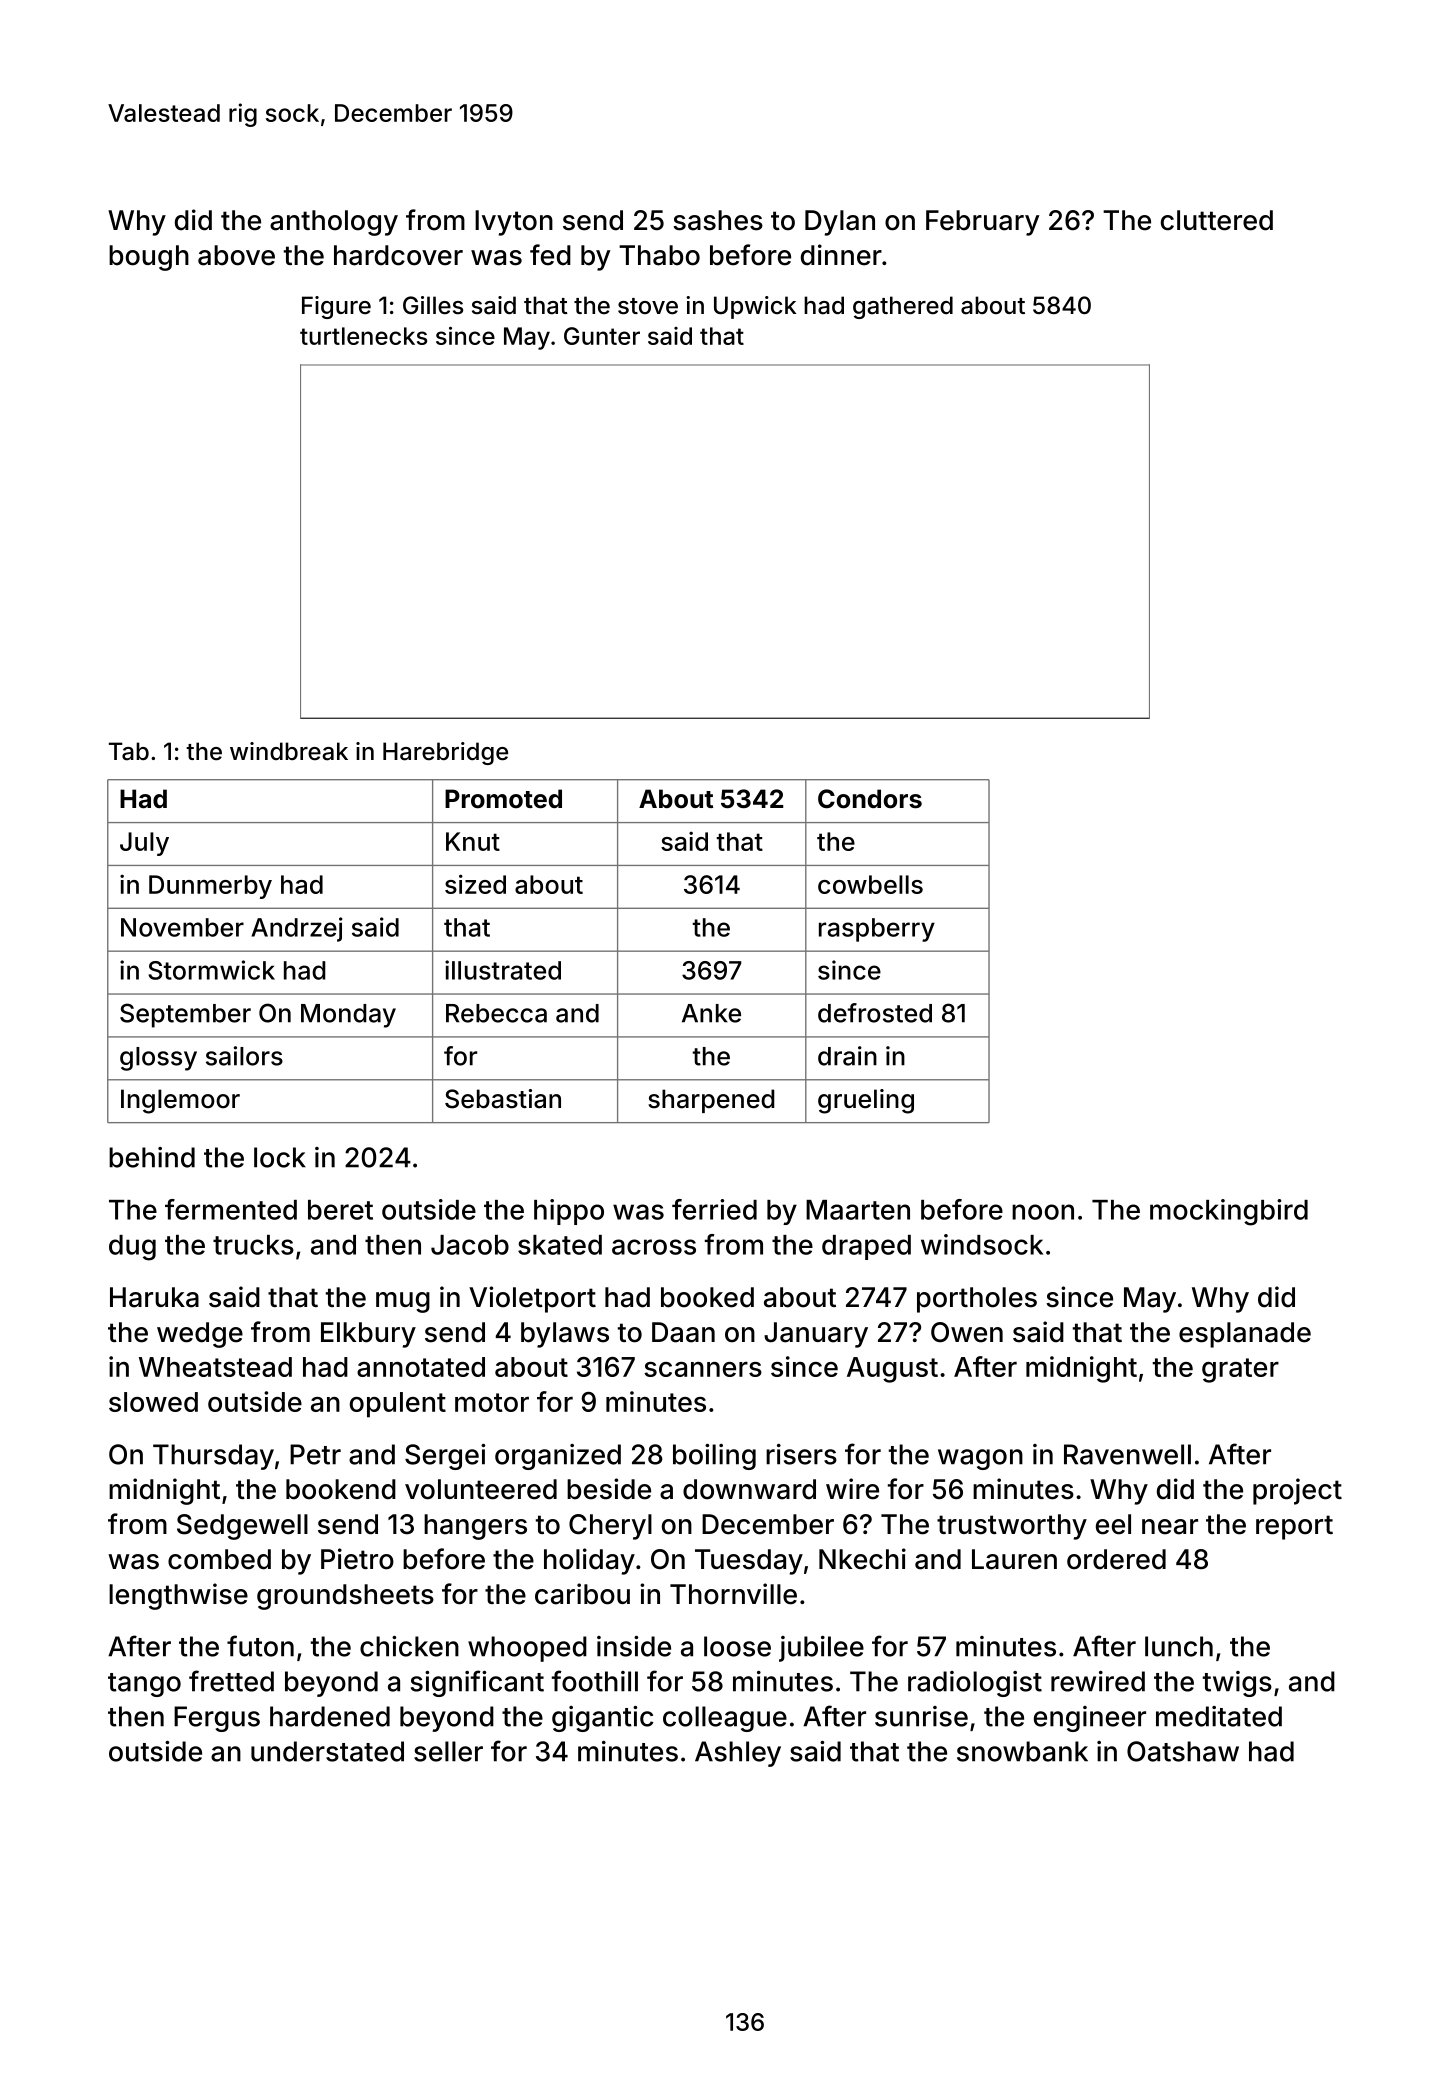 The image size is (1450, 2100). I want to click on cowbells, so click(870, 884).
